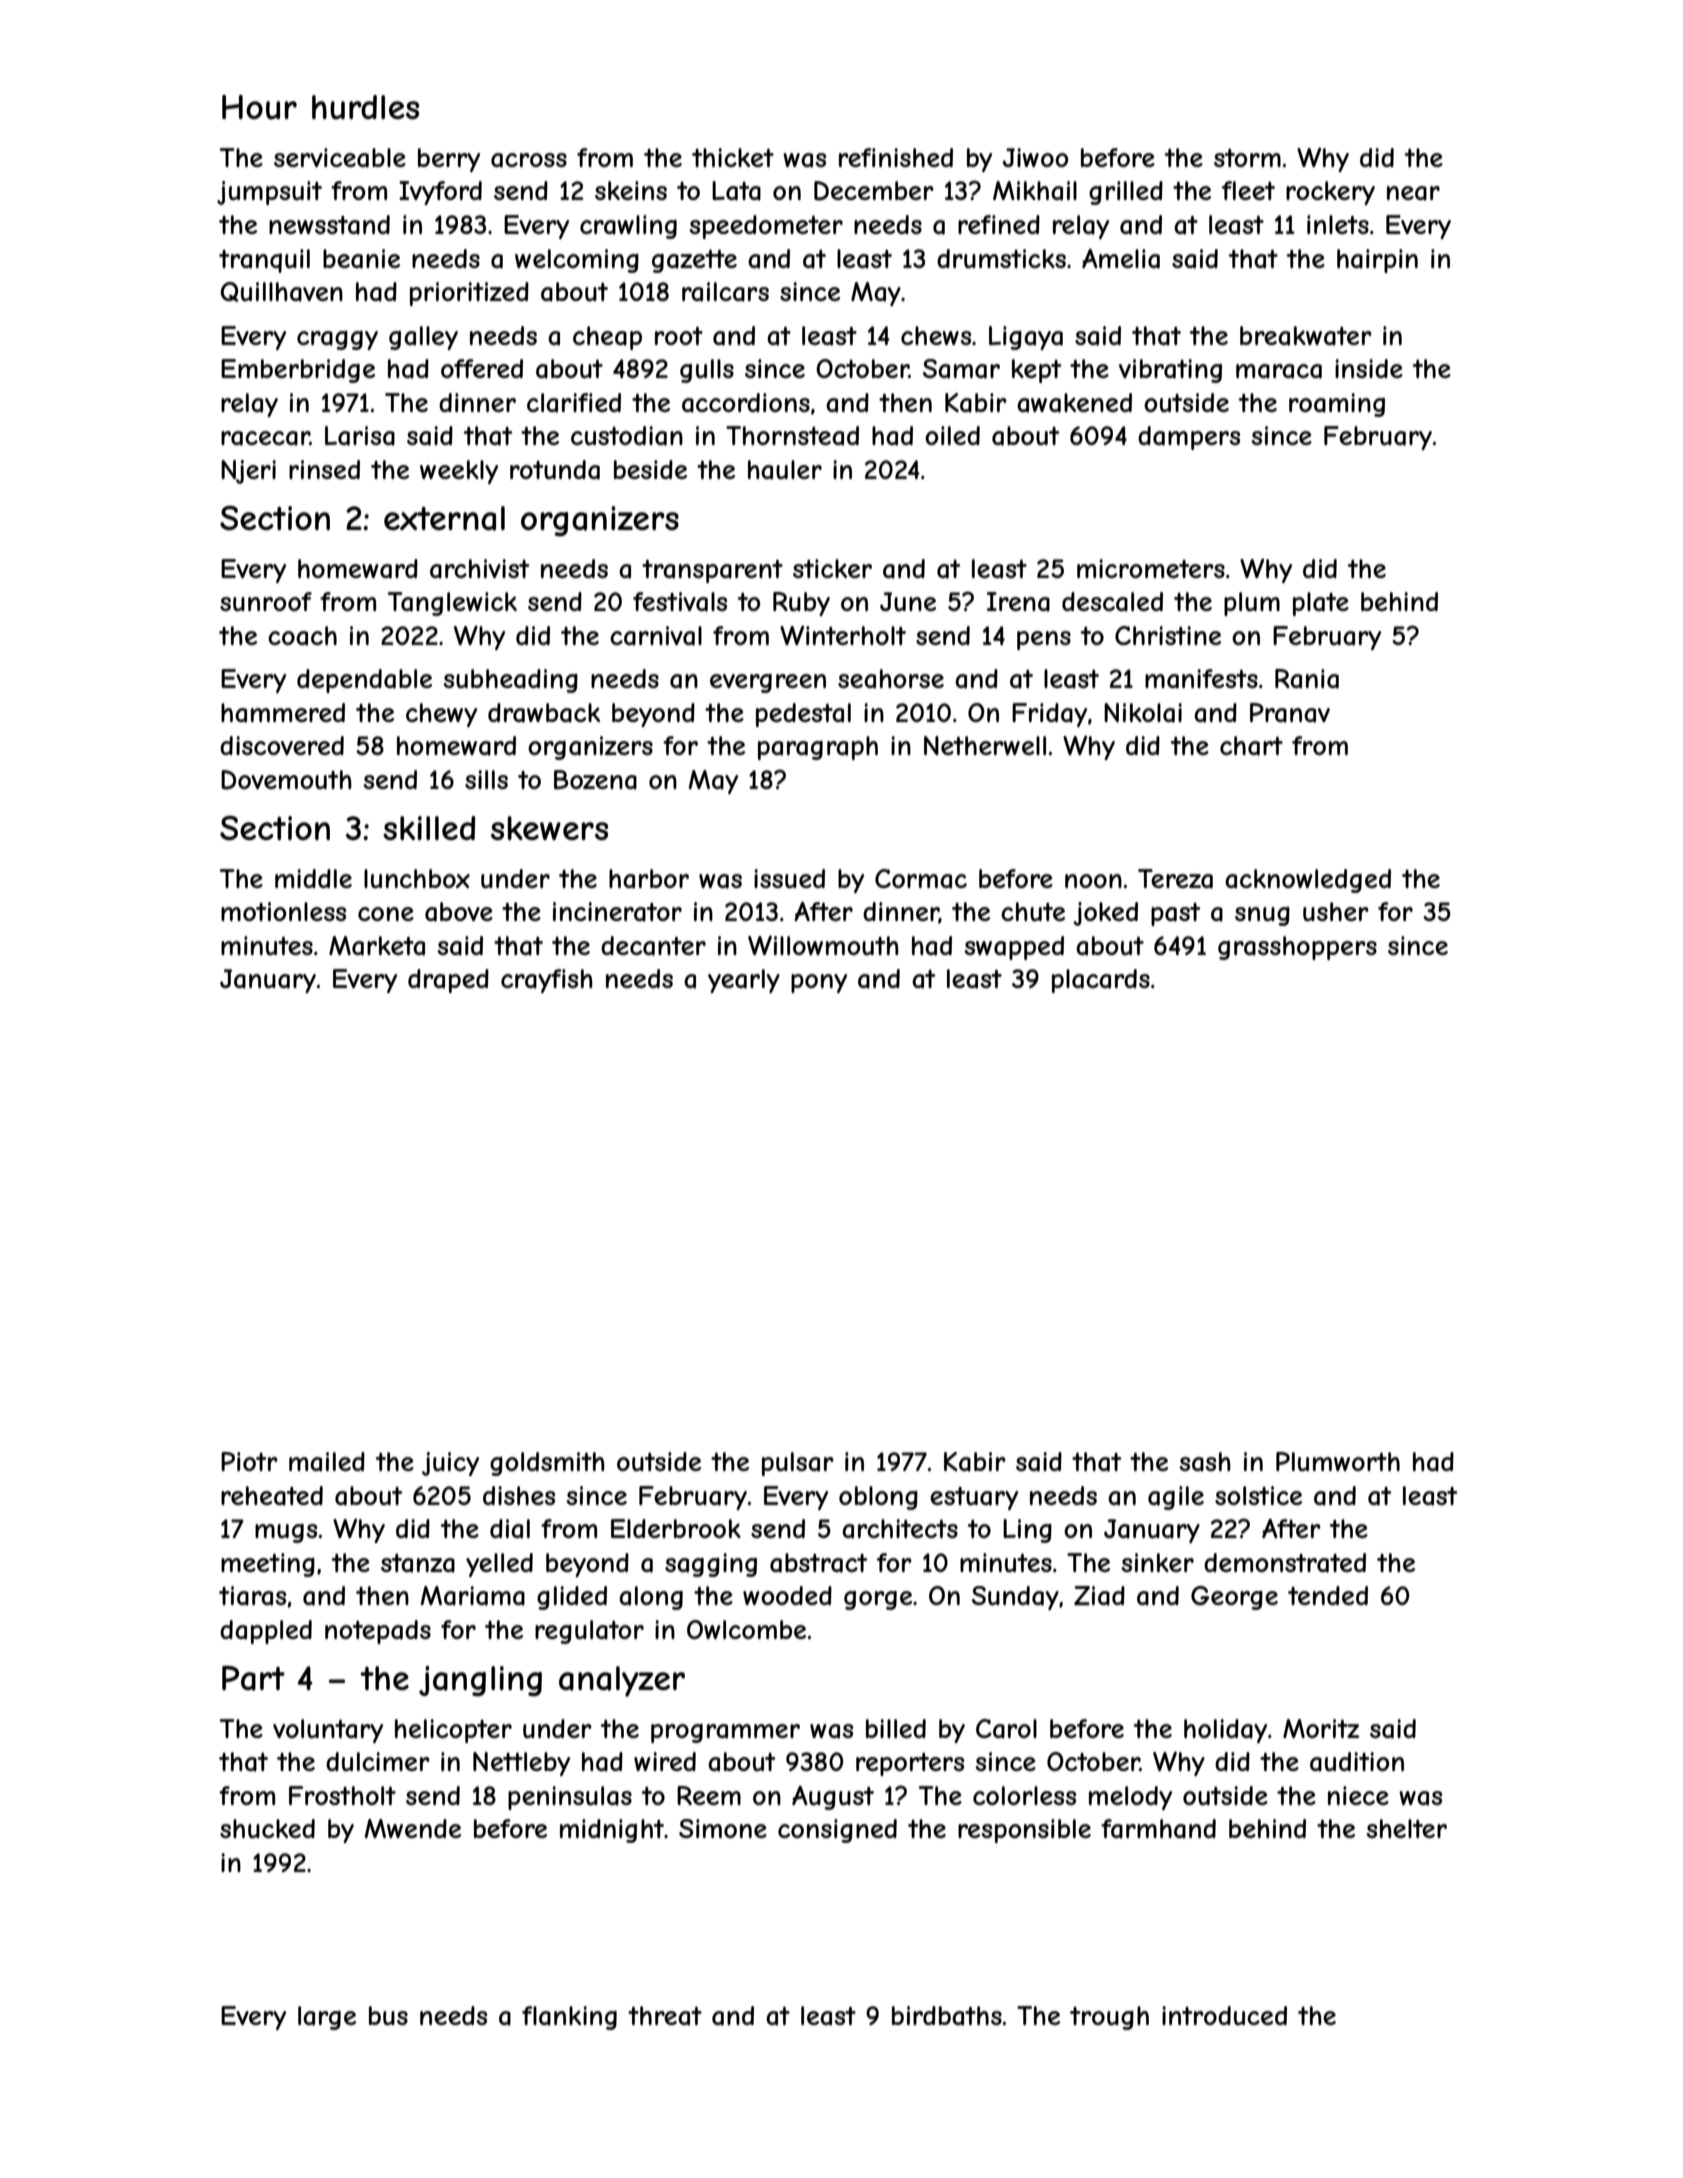  What do you see at coordinates (1205, 1462) in the document?
I see `sash` at bounding box center [1205, 1462].
